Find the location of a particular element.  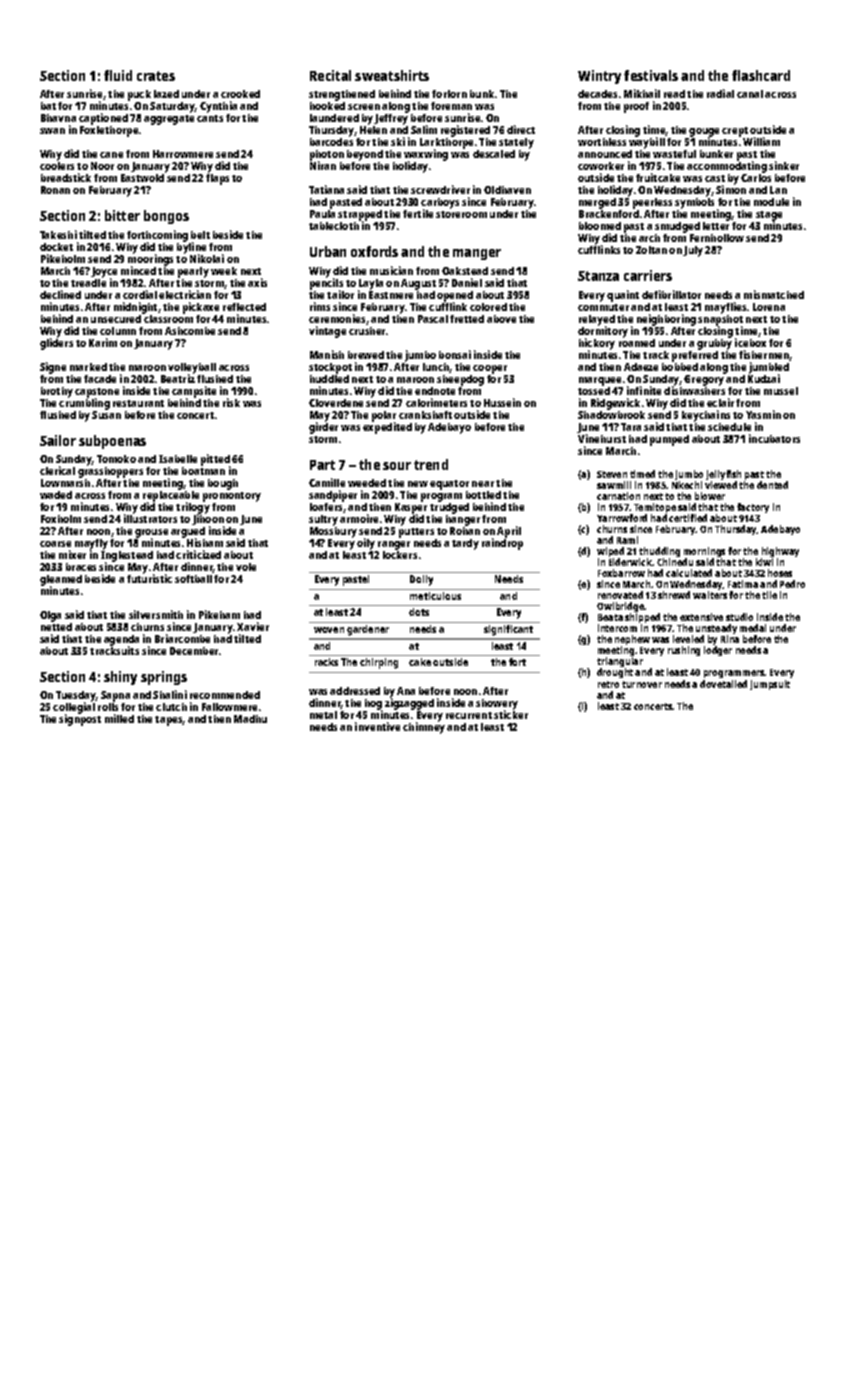

module is located at coordinates (771, 202).
